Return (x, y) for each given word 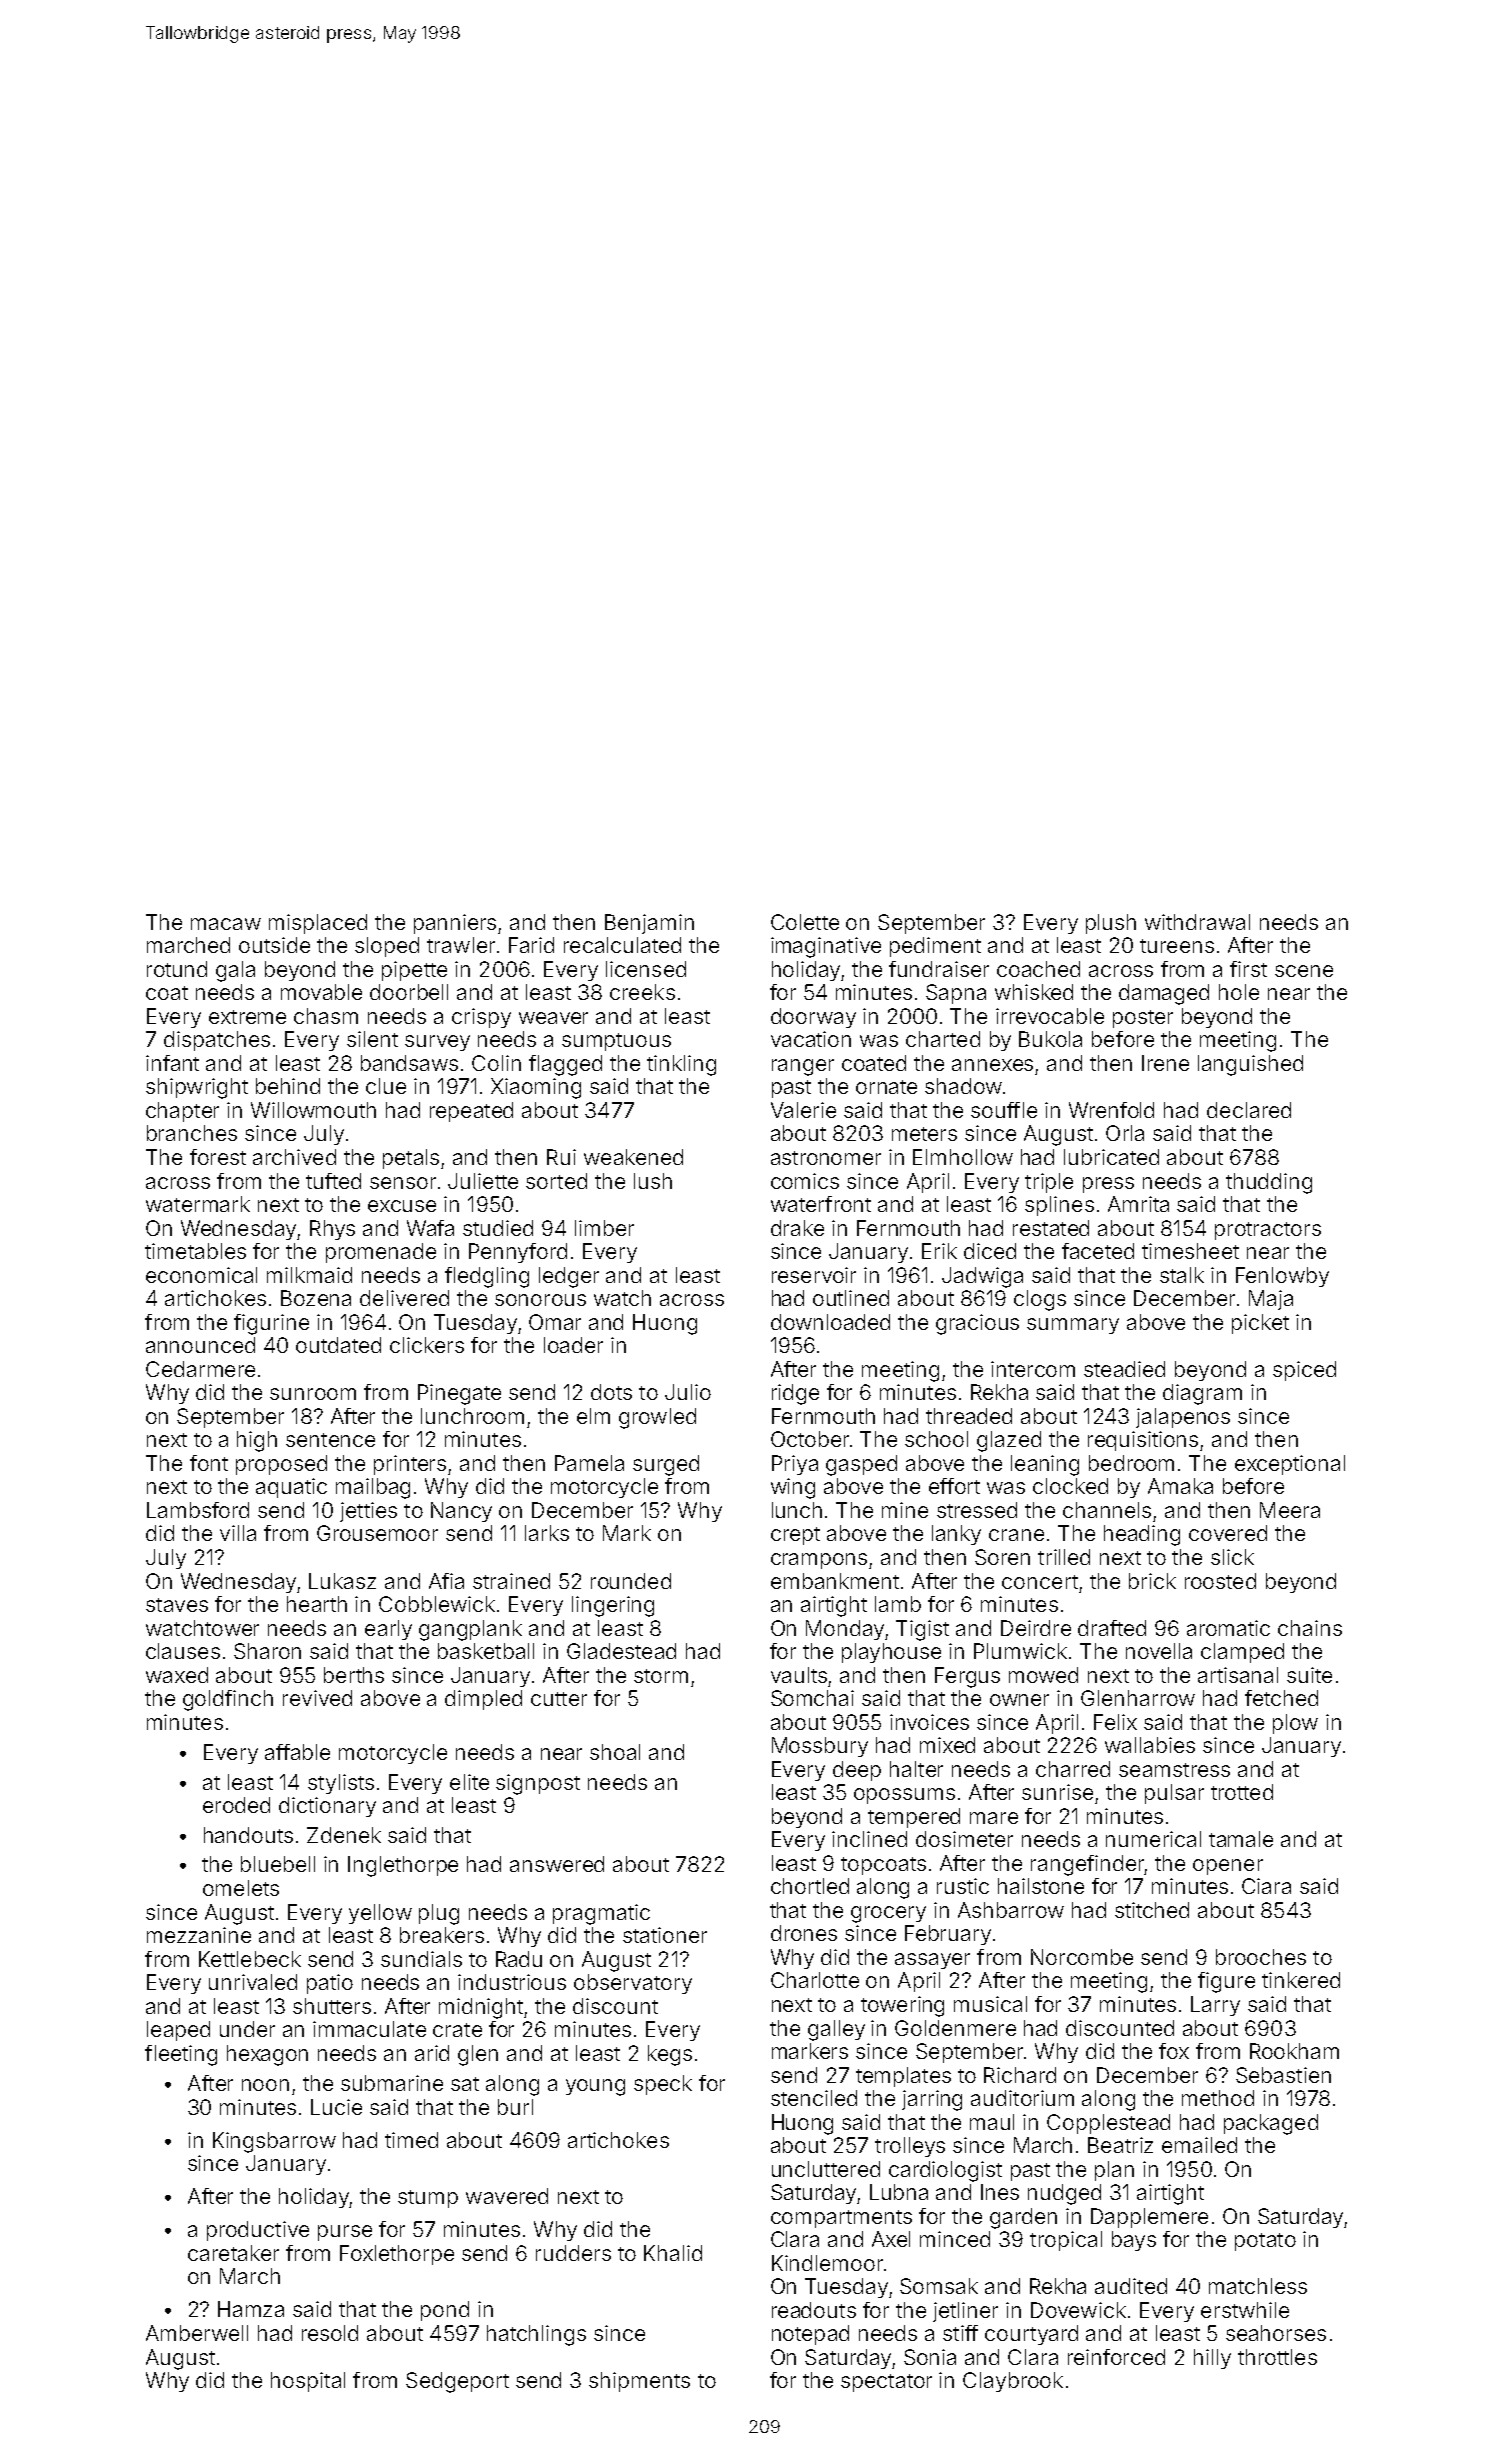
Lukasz (342, 1581)
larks (547, 1533)
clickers (427, 1345)
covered (1228, 1533)
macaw (226, 924)
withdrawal (1197, 922)
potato (1265, 2242)
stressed (977, 1510)
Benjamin (649, 924)
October (810, 1439)
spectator (886, 2383)
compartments (841, 2219)
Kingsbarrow (274, 2142)
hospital (308, 2382)
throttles (1277, 2357)
